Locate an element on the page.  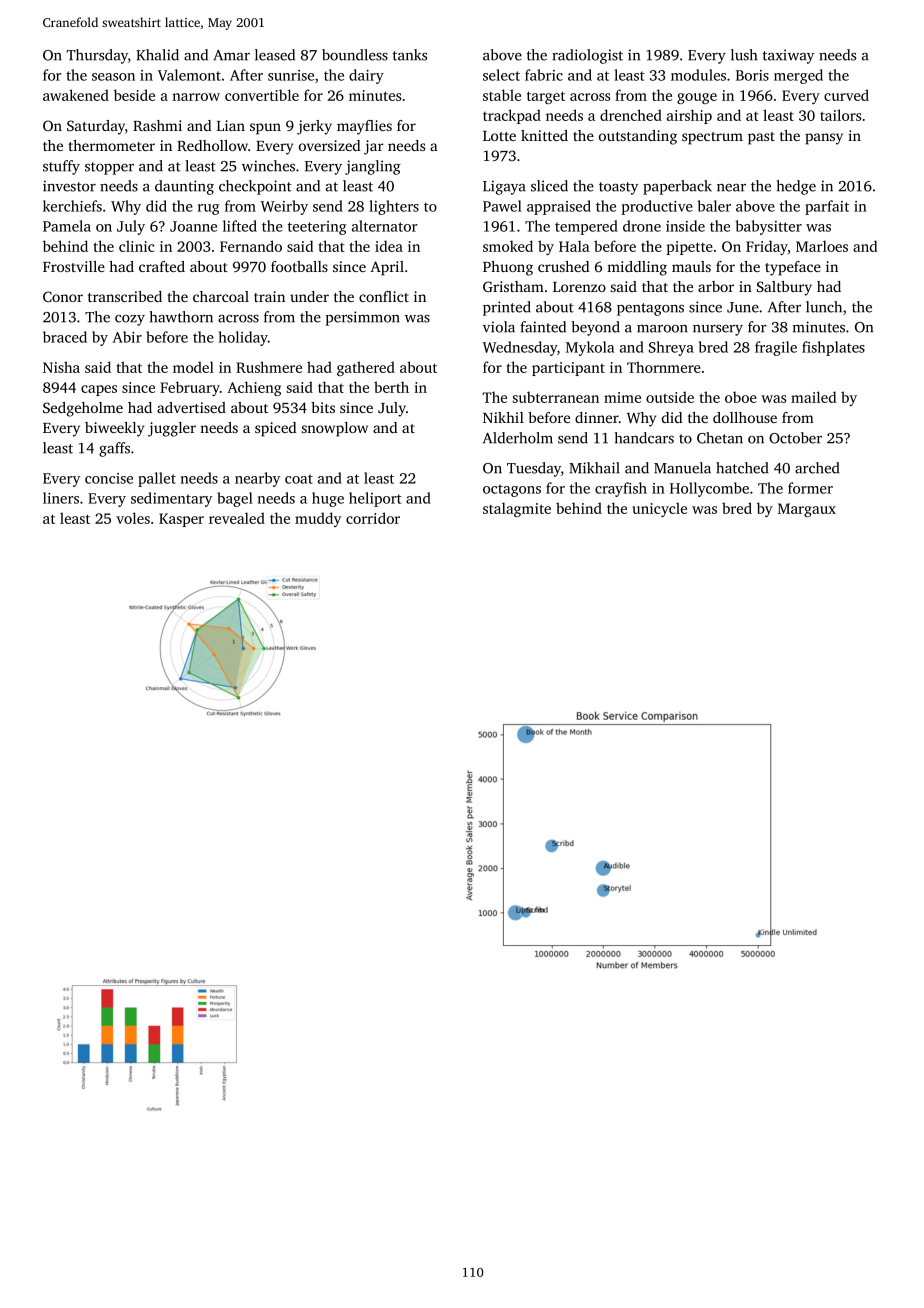
bagel is located at coordinates (235, 499).
